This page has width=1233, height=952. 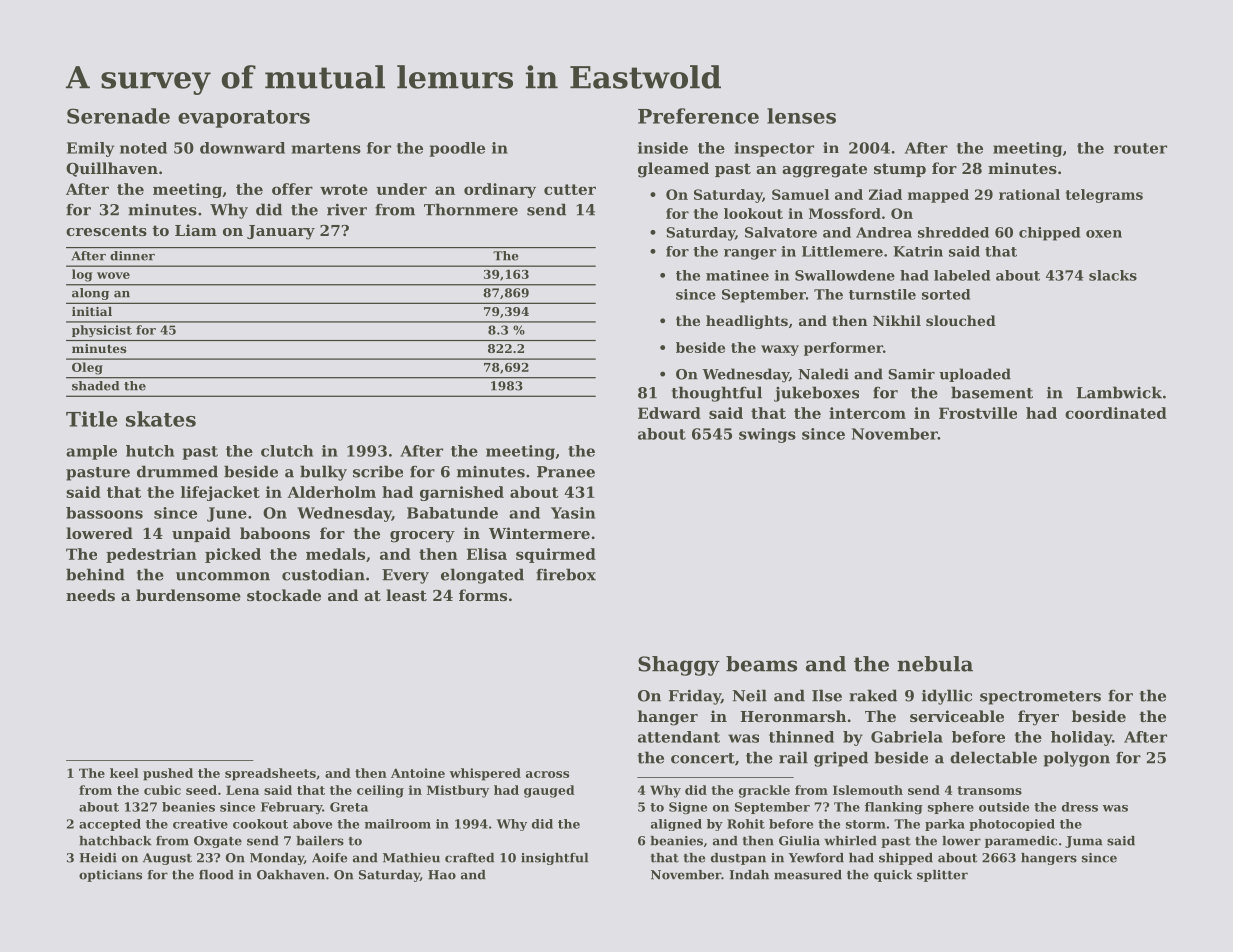 What do you see at coordinates (1140, 148) in the page?
I see `router` at bounding box center [1140, 148].
